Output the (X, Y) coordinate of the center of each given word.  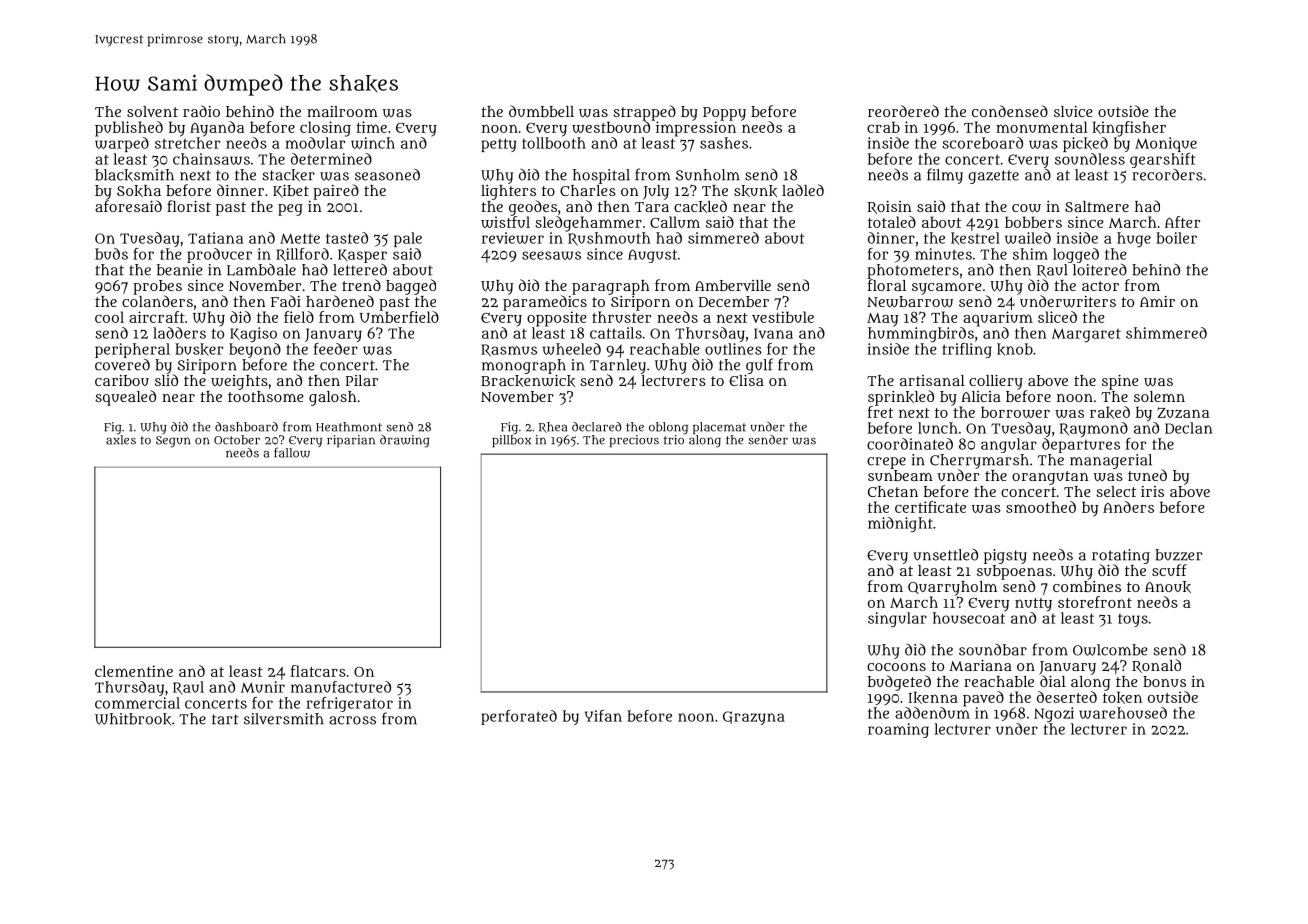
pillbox (511, 441)
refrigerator (349, 704)
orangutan (1050, 478)
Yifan (603, 716)
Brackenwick (528, 380)
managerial (1111, 461)
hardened (340, 301)
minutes (943, 254)
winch (373, 143)
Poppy (724, 114)
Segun (173, 442)
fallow (292, 452)
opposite (557, 319)
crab (883, 127)
